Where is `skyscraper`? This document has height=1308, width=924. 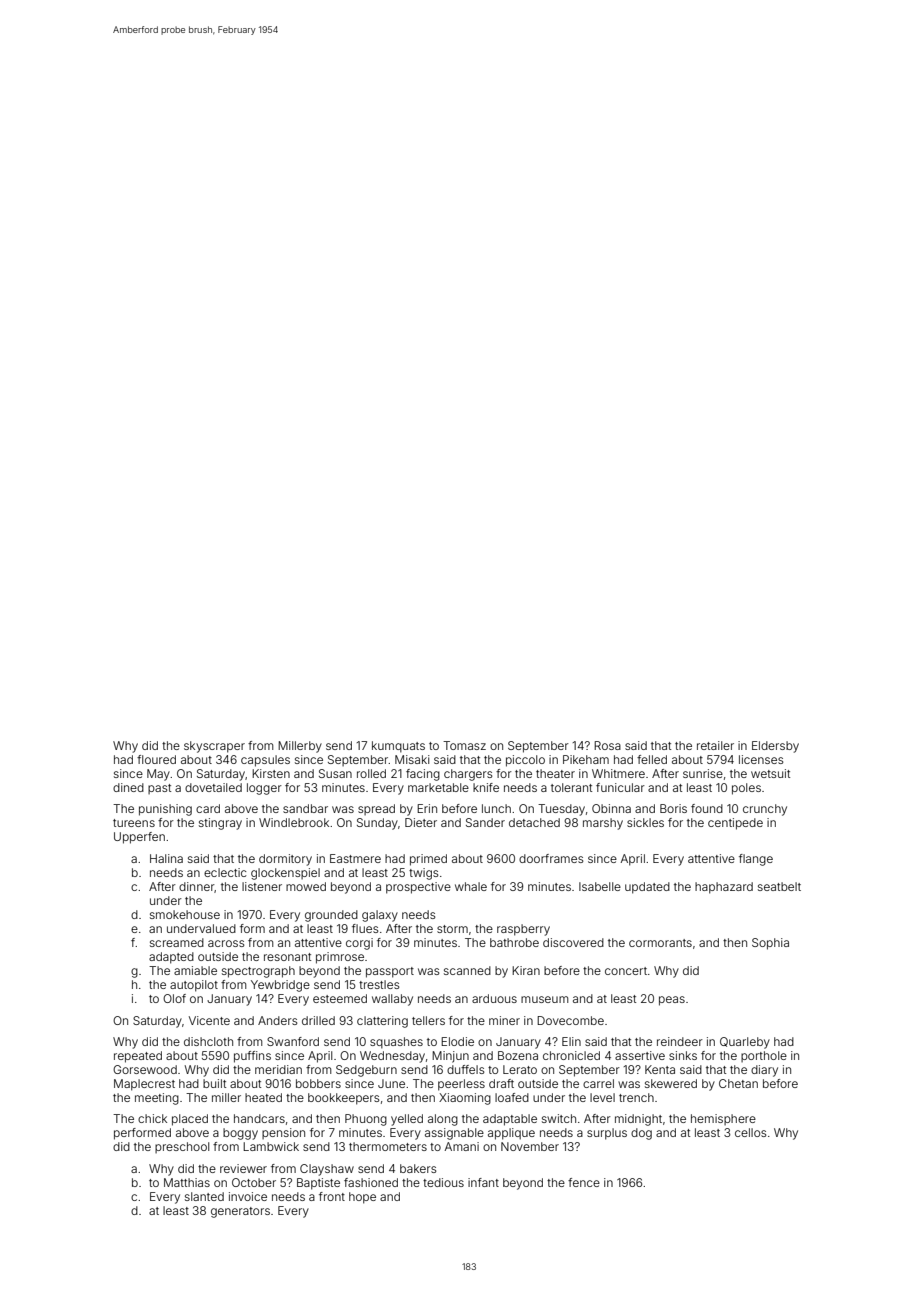
skyscraper is located at coordinates (214, 747).
